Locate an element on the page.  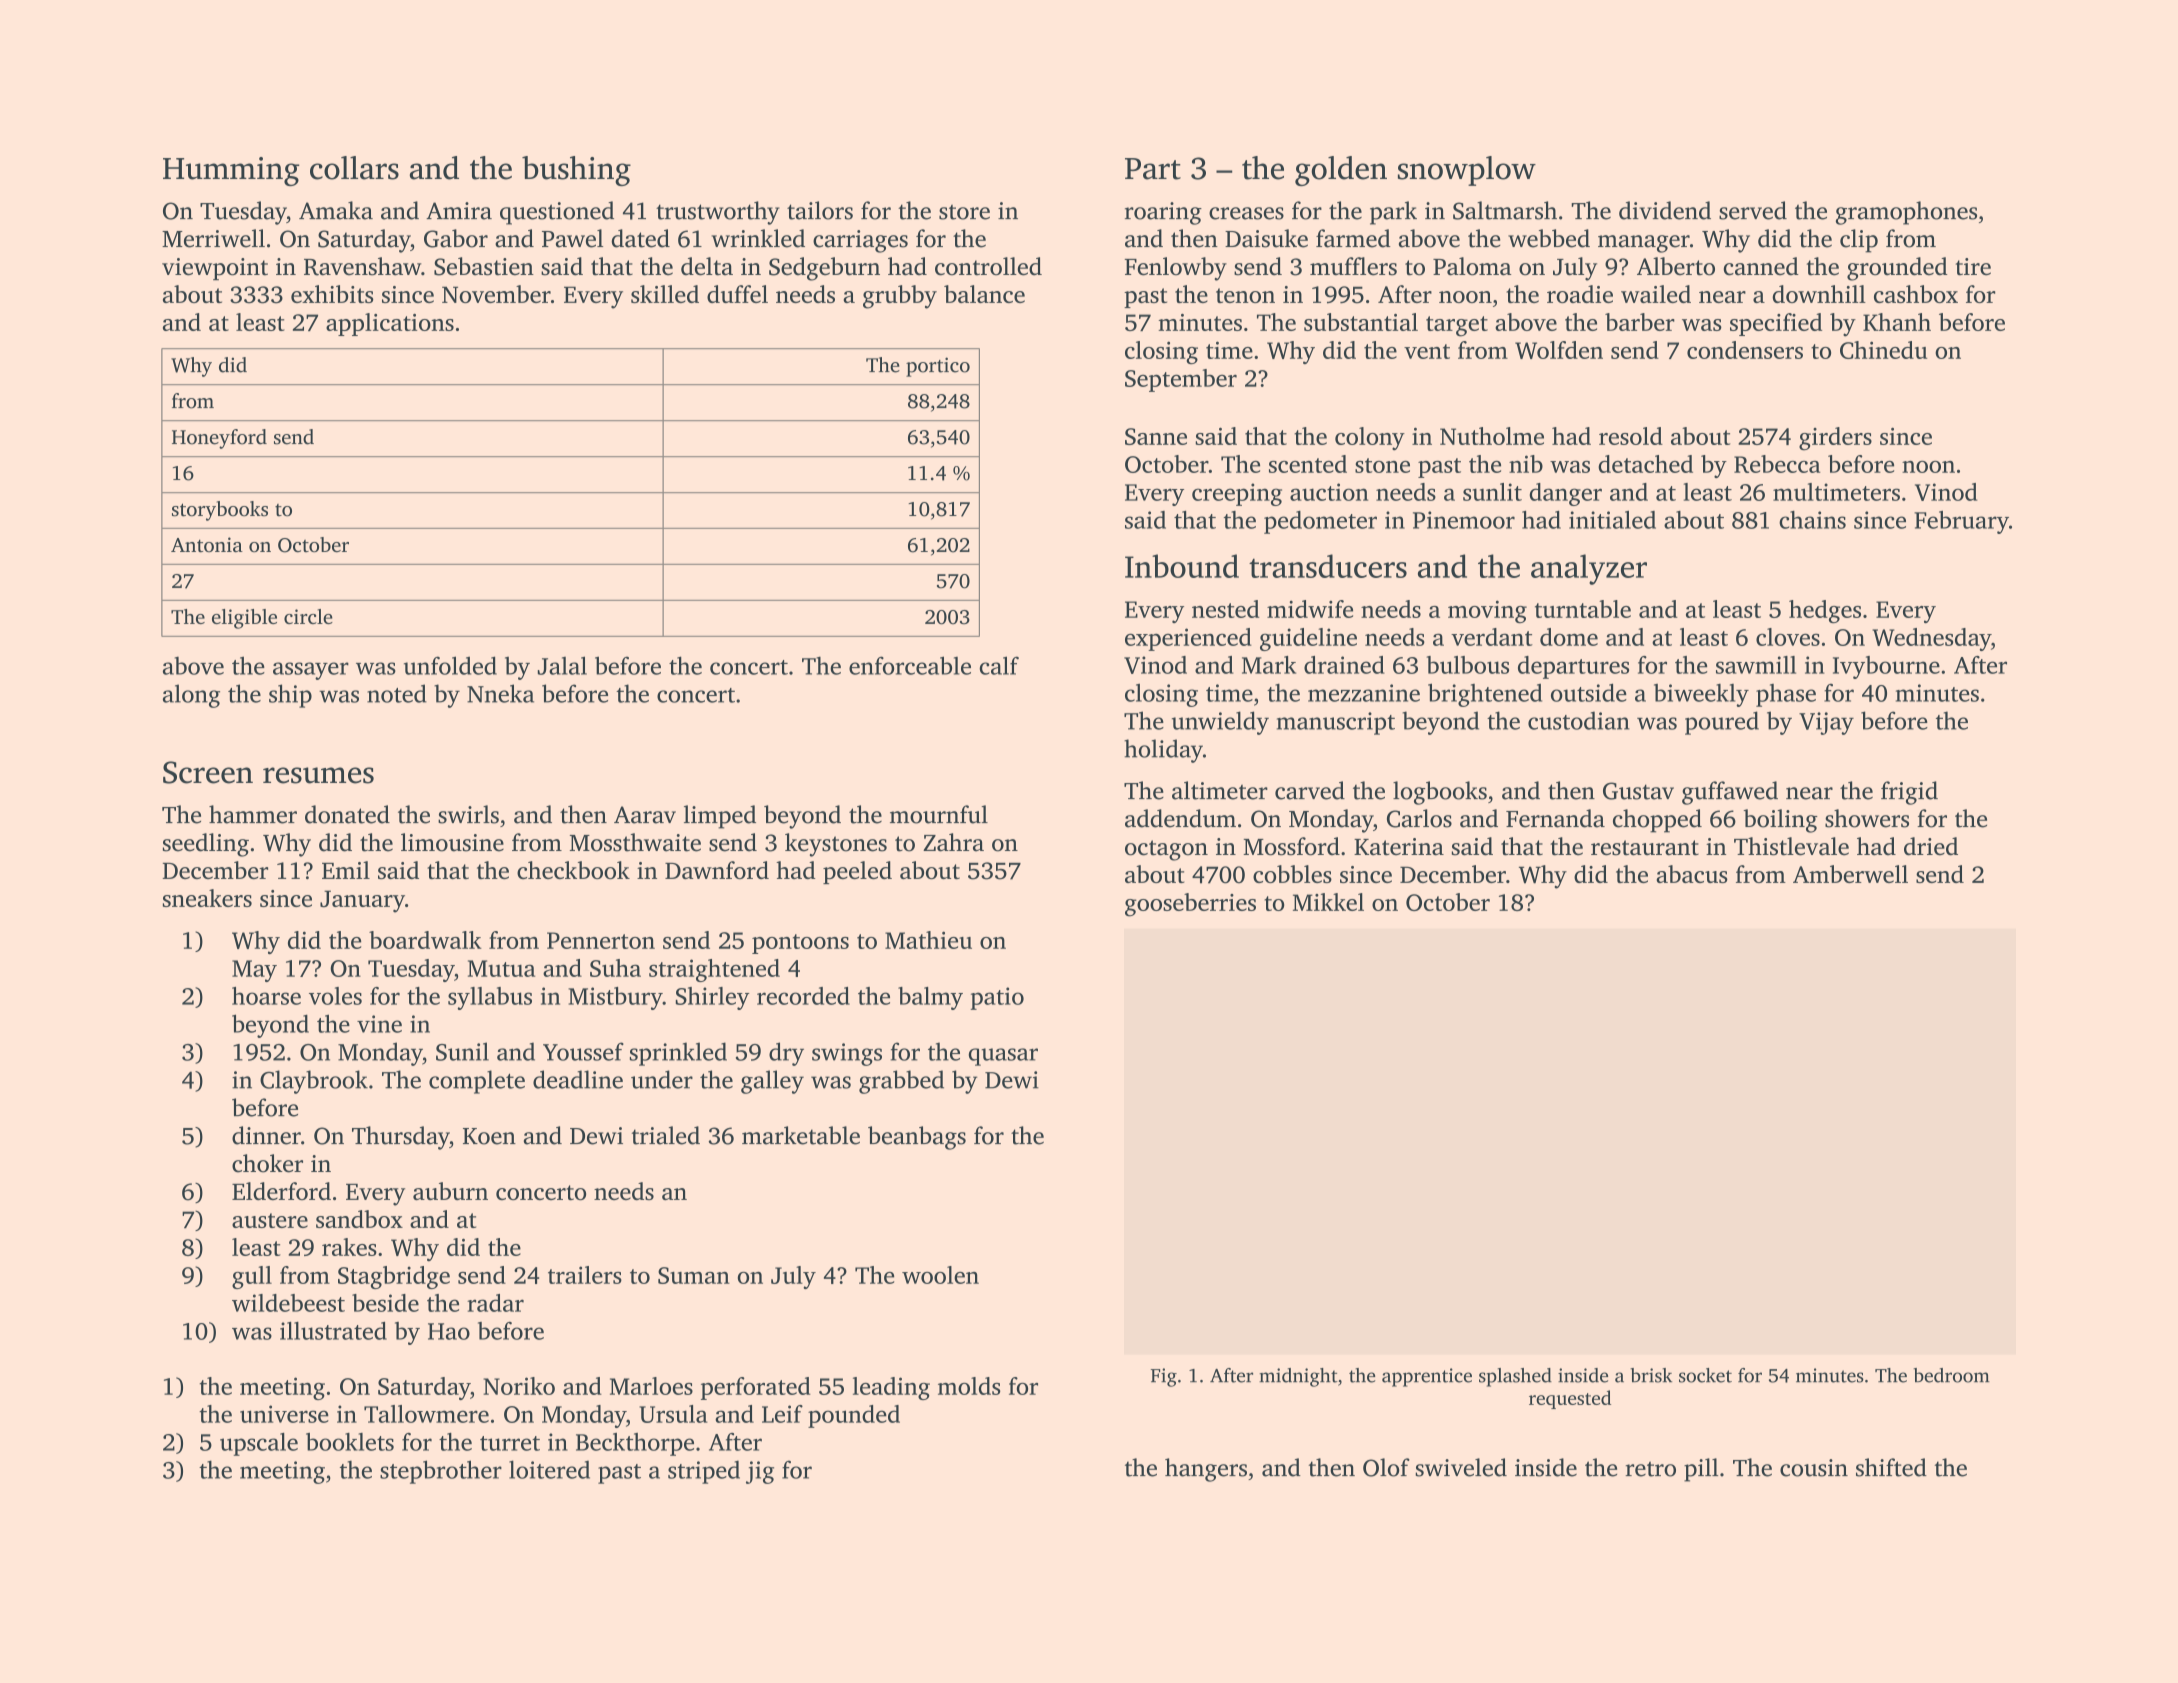
loitered is located at coordinates (549, 1469).
